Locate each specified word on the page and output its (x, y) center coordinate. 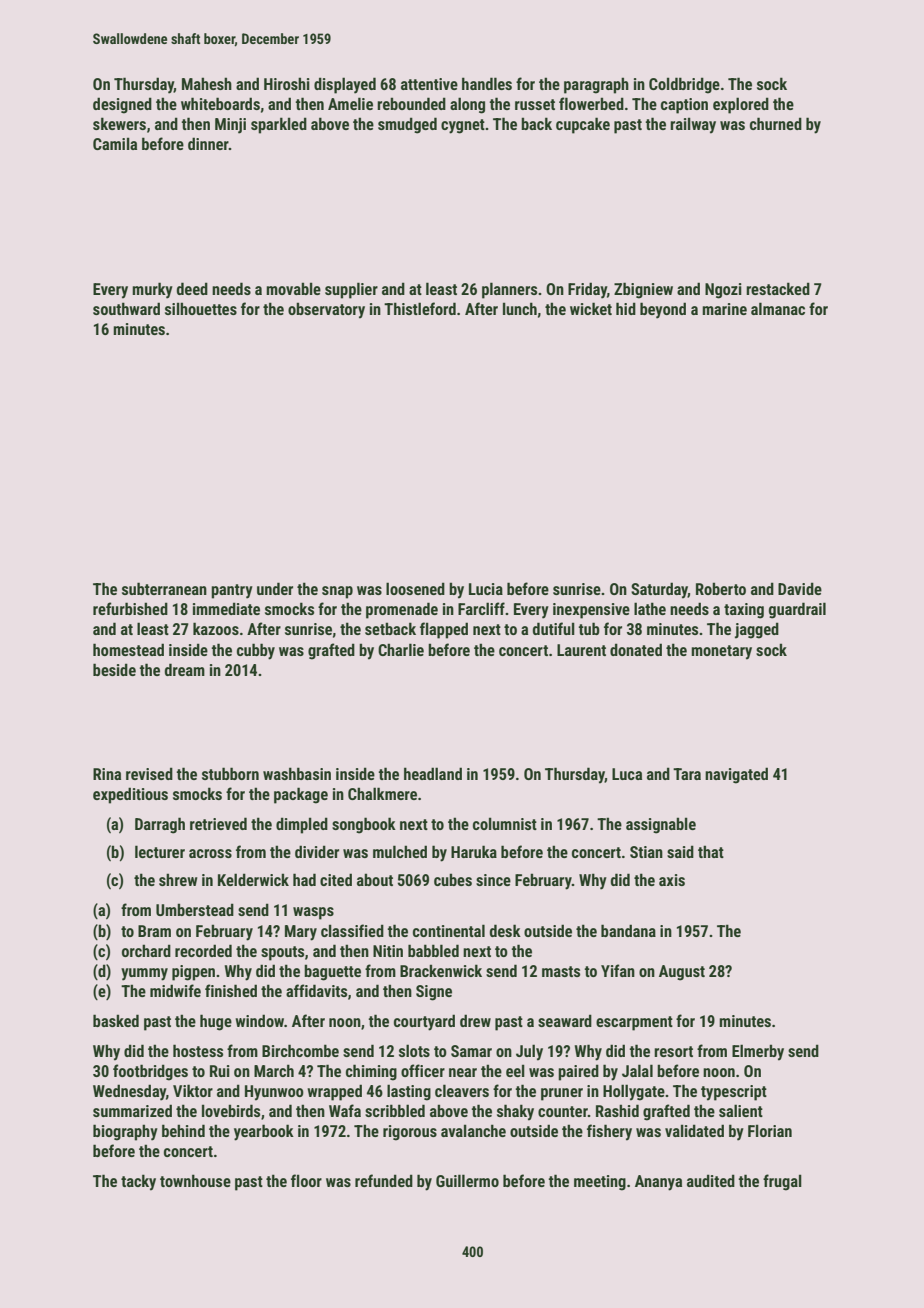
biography (125, 1132)
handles (487, 83)
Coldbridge (684, 85)
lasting (409, 1092)
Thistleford (420, 308)
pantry (232, 591)
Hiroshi (287, 83)
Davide (800, 588)
